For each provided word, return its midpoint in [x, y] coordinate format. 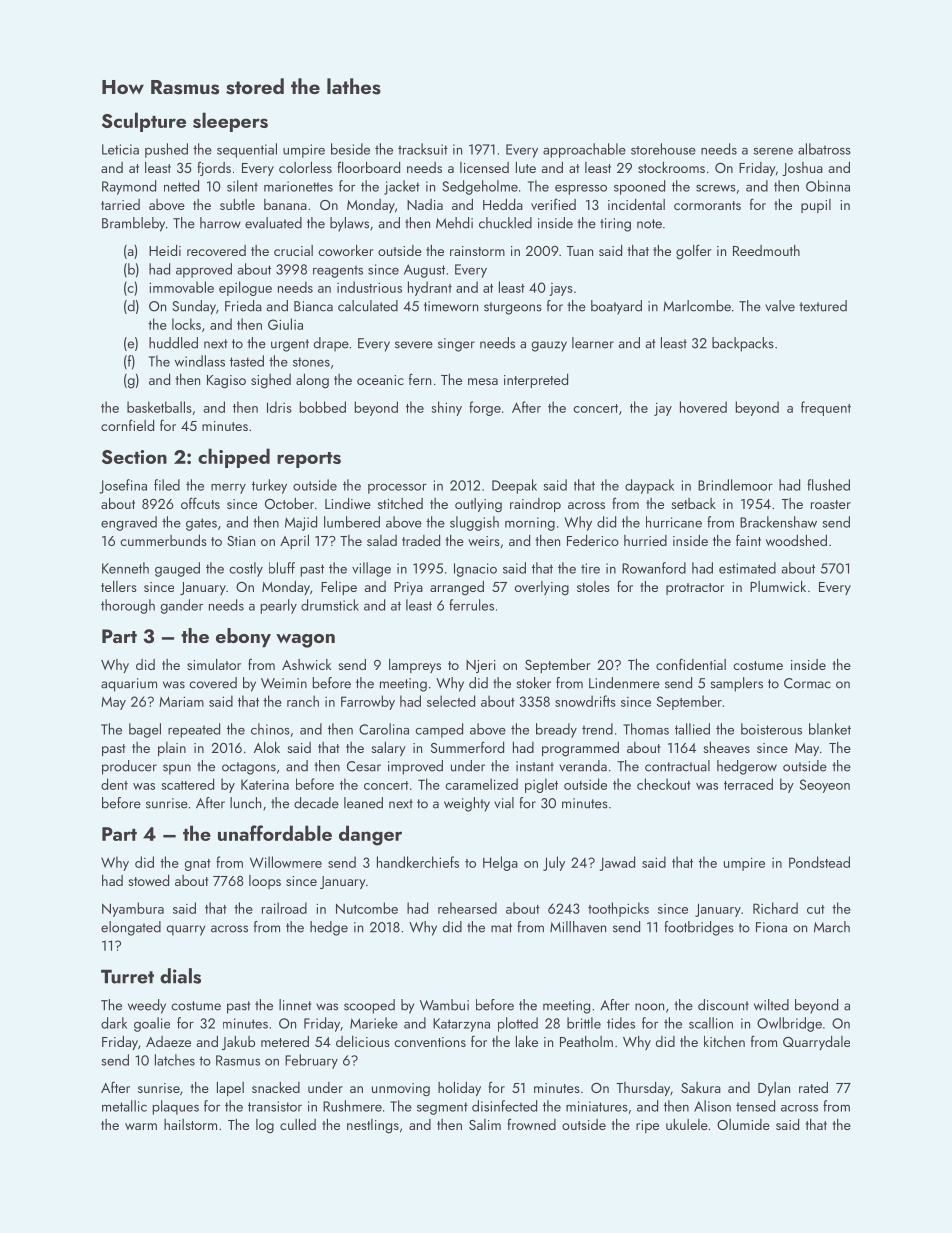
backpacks [743, 344]
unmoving [401, 1090]
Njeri [481, 666]
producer [129, 767]
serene [773, 151]
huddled [173, 343]
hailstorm [190, 1124]
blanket [830, 729]
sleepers [230, 122]
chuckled [505, 223]
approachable [584, 150]
